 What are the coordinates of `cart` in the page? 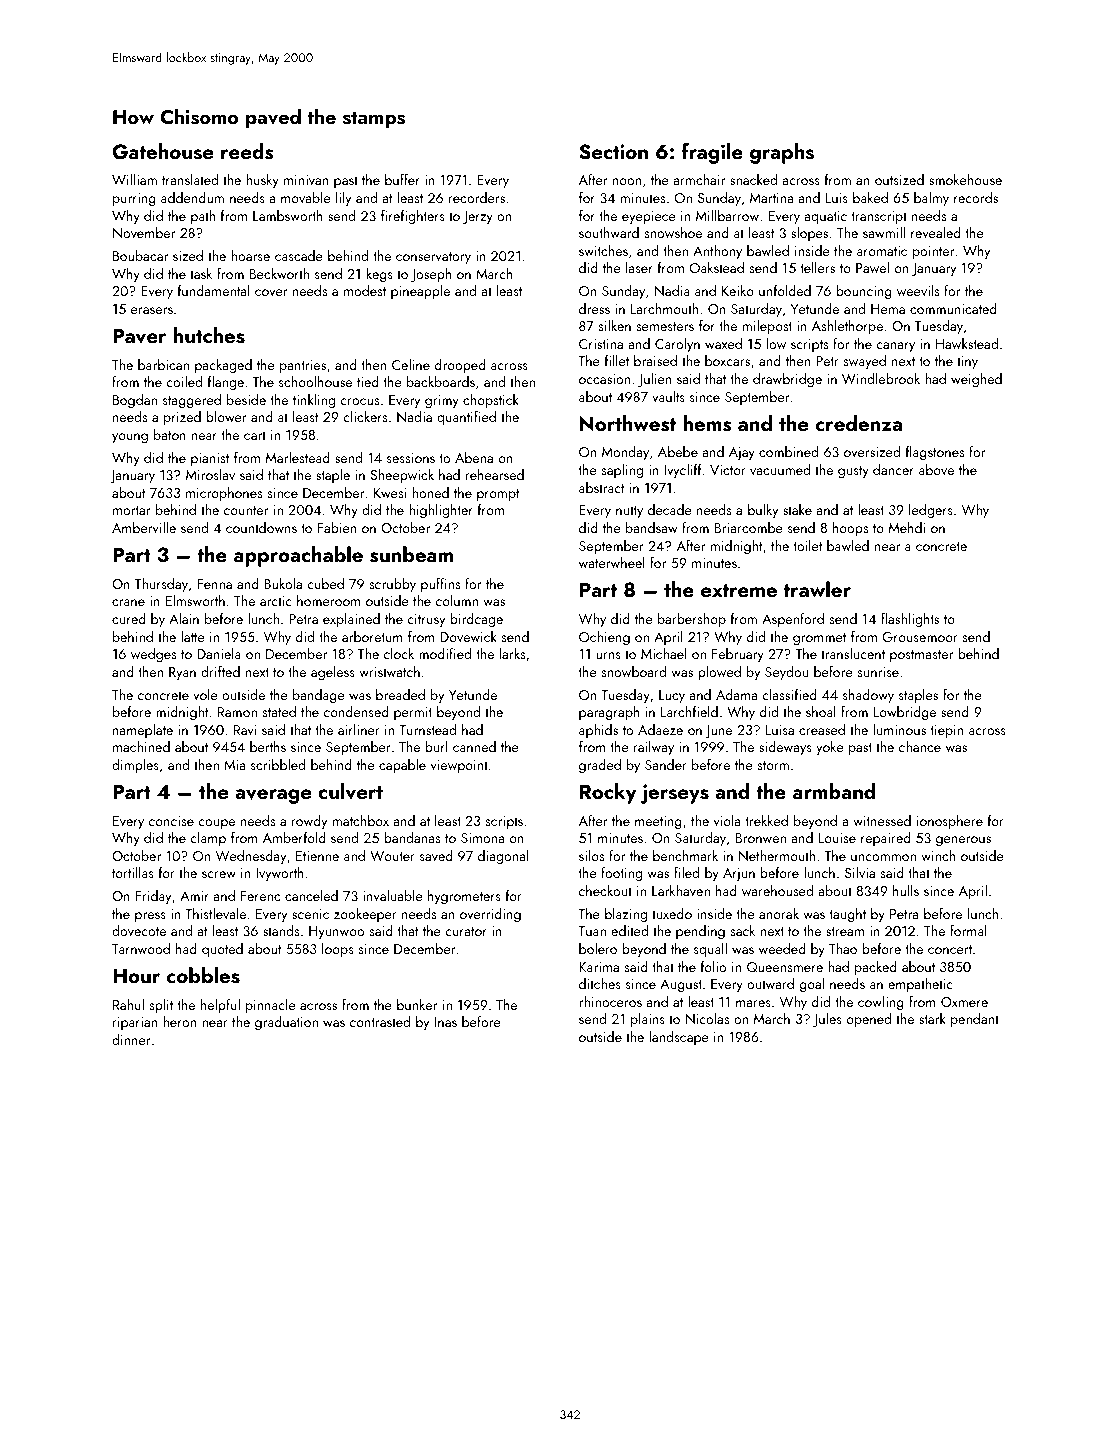 It's located at (255, 435).
